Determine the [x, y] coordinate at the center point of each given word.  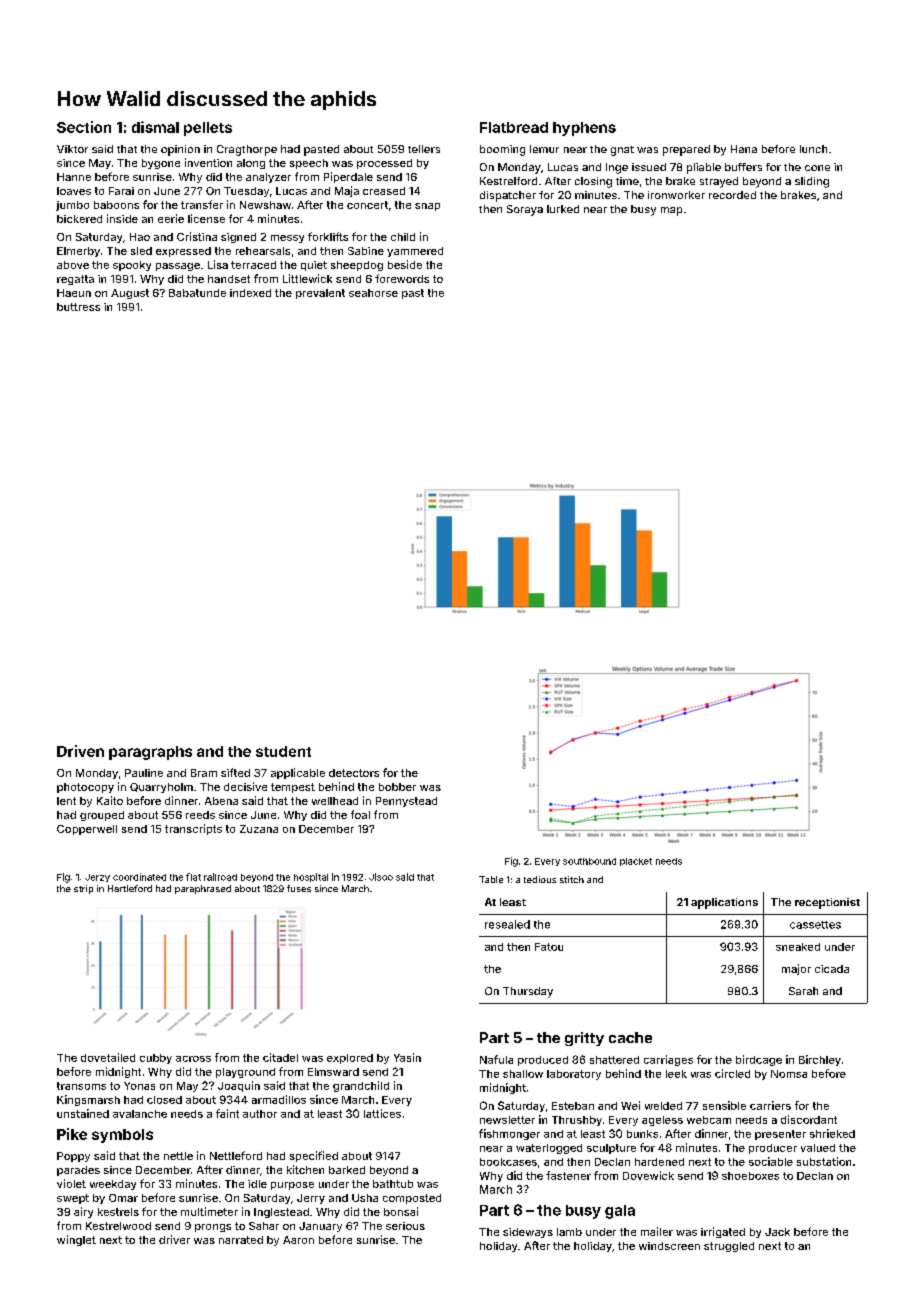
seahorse [373, 293]
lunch [813, 149]
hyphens [584, 129]
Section [84, 127]
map [671, 211]
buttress [78, 307]
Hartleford [130, 888]
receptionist [827, 903]
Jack [777, 1232]
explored [350, 1059]
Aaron [298, 1240]
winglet [76, 1240]
